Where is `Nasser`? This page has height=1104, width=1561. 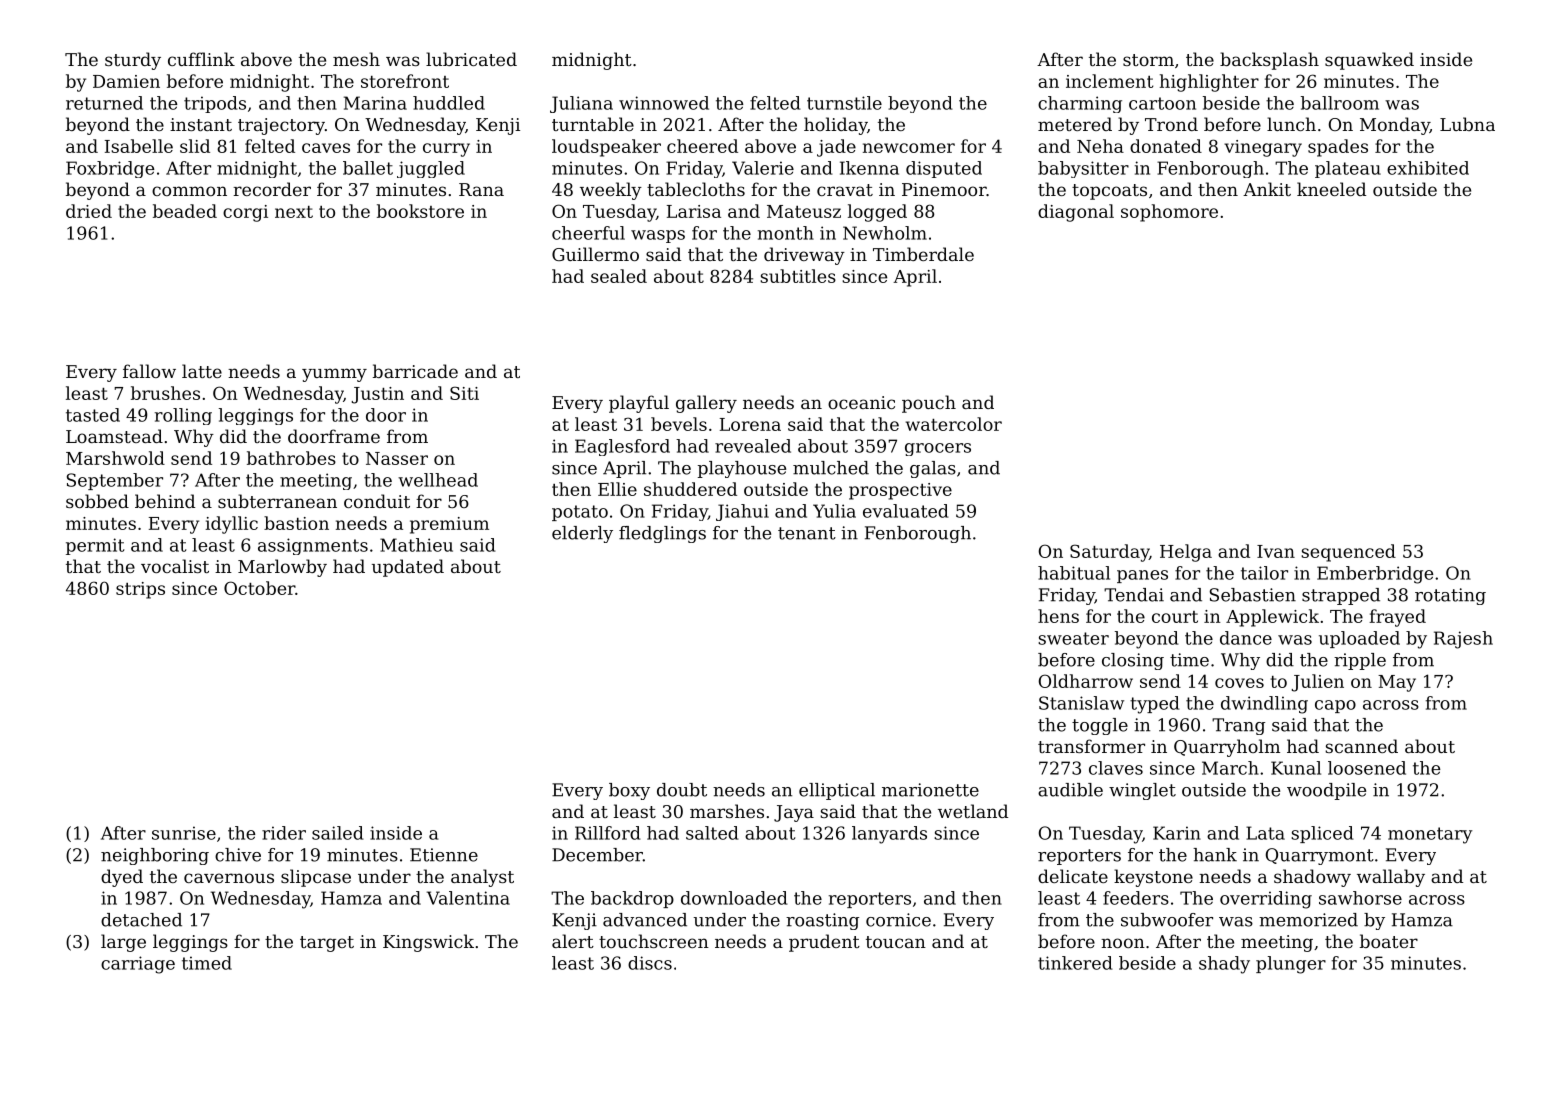 Nasser is located at coordinates (397, 458).
